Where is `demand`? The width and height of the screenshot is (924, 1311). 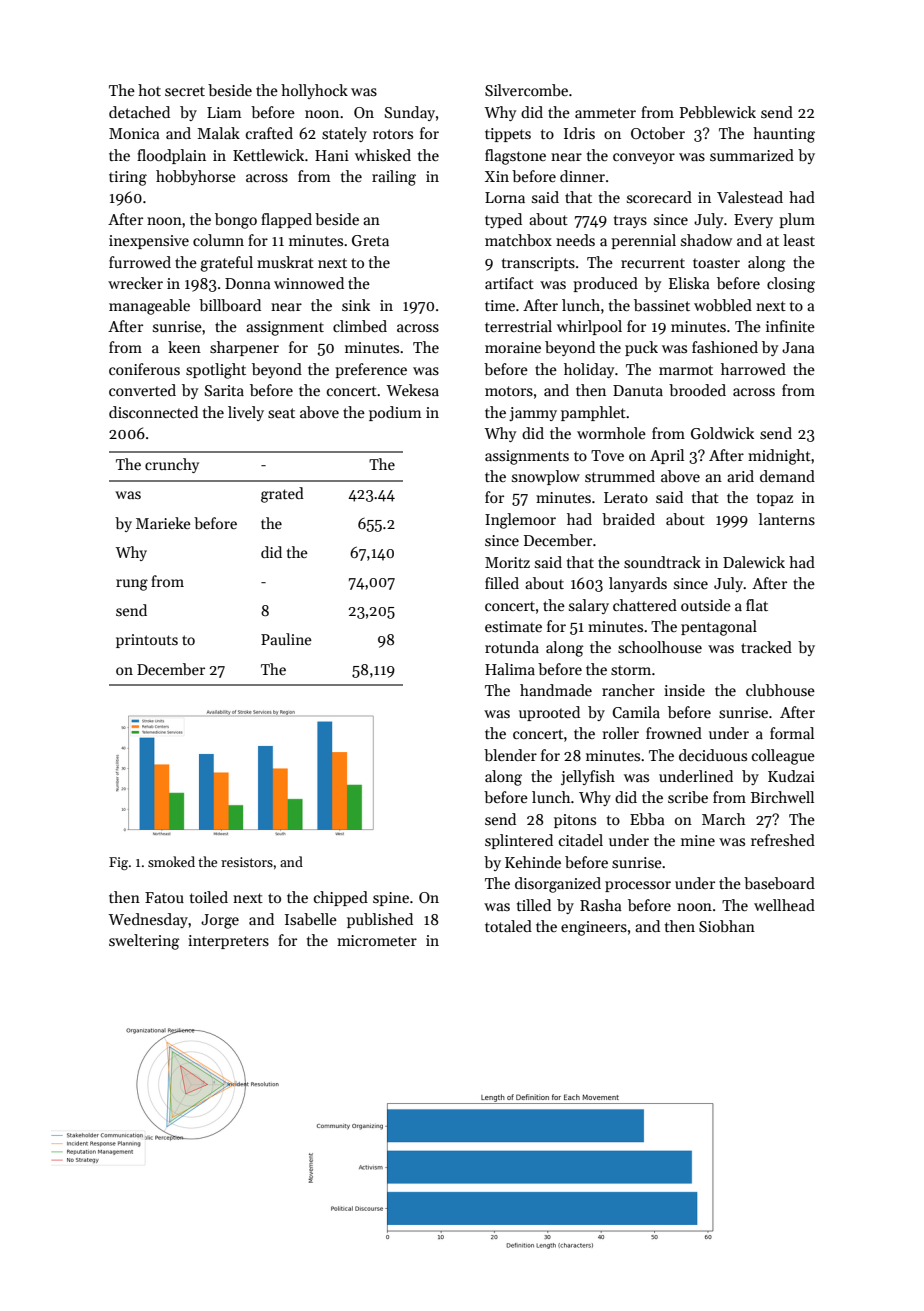 demand is located at coordinates (787, 476).
